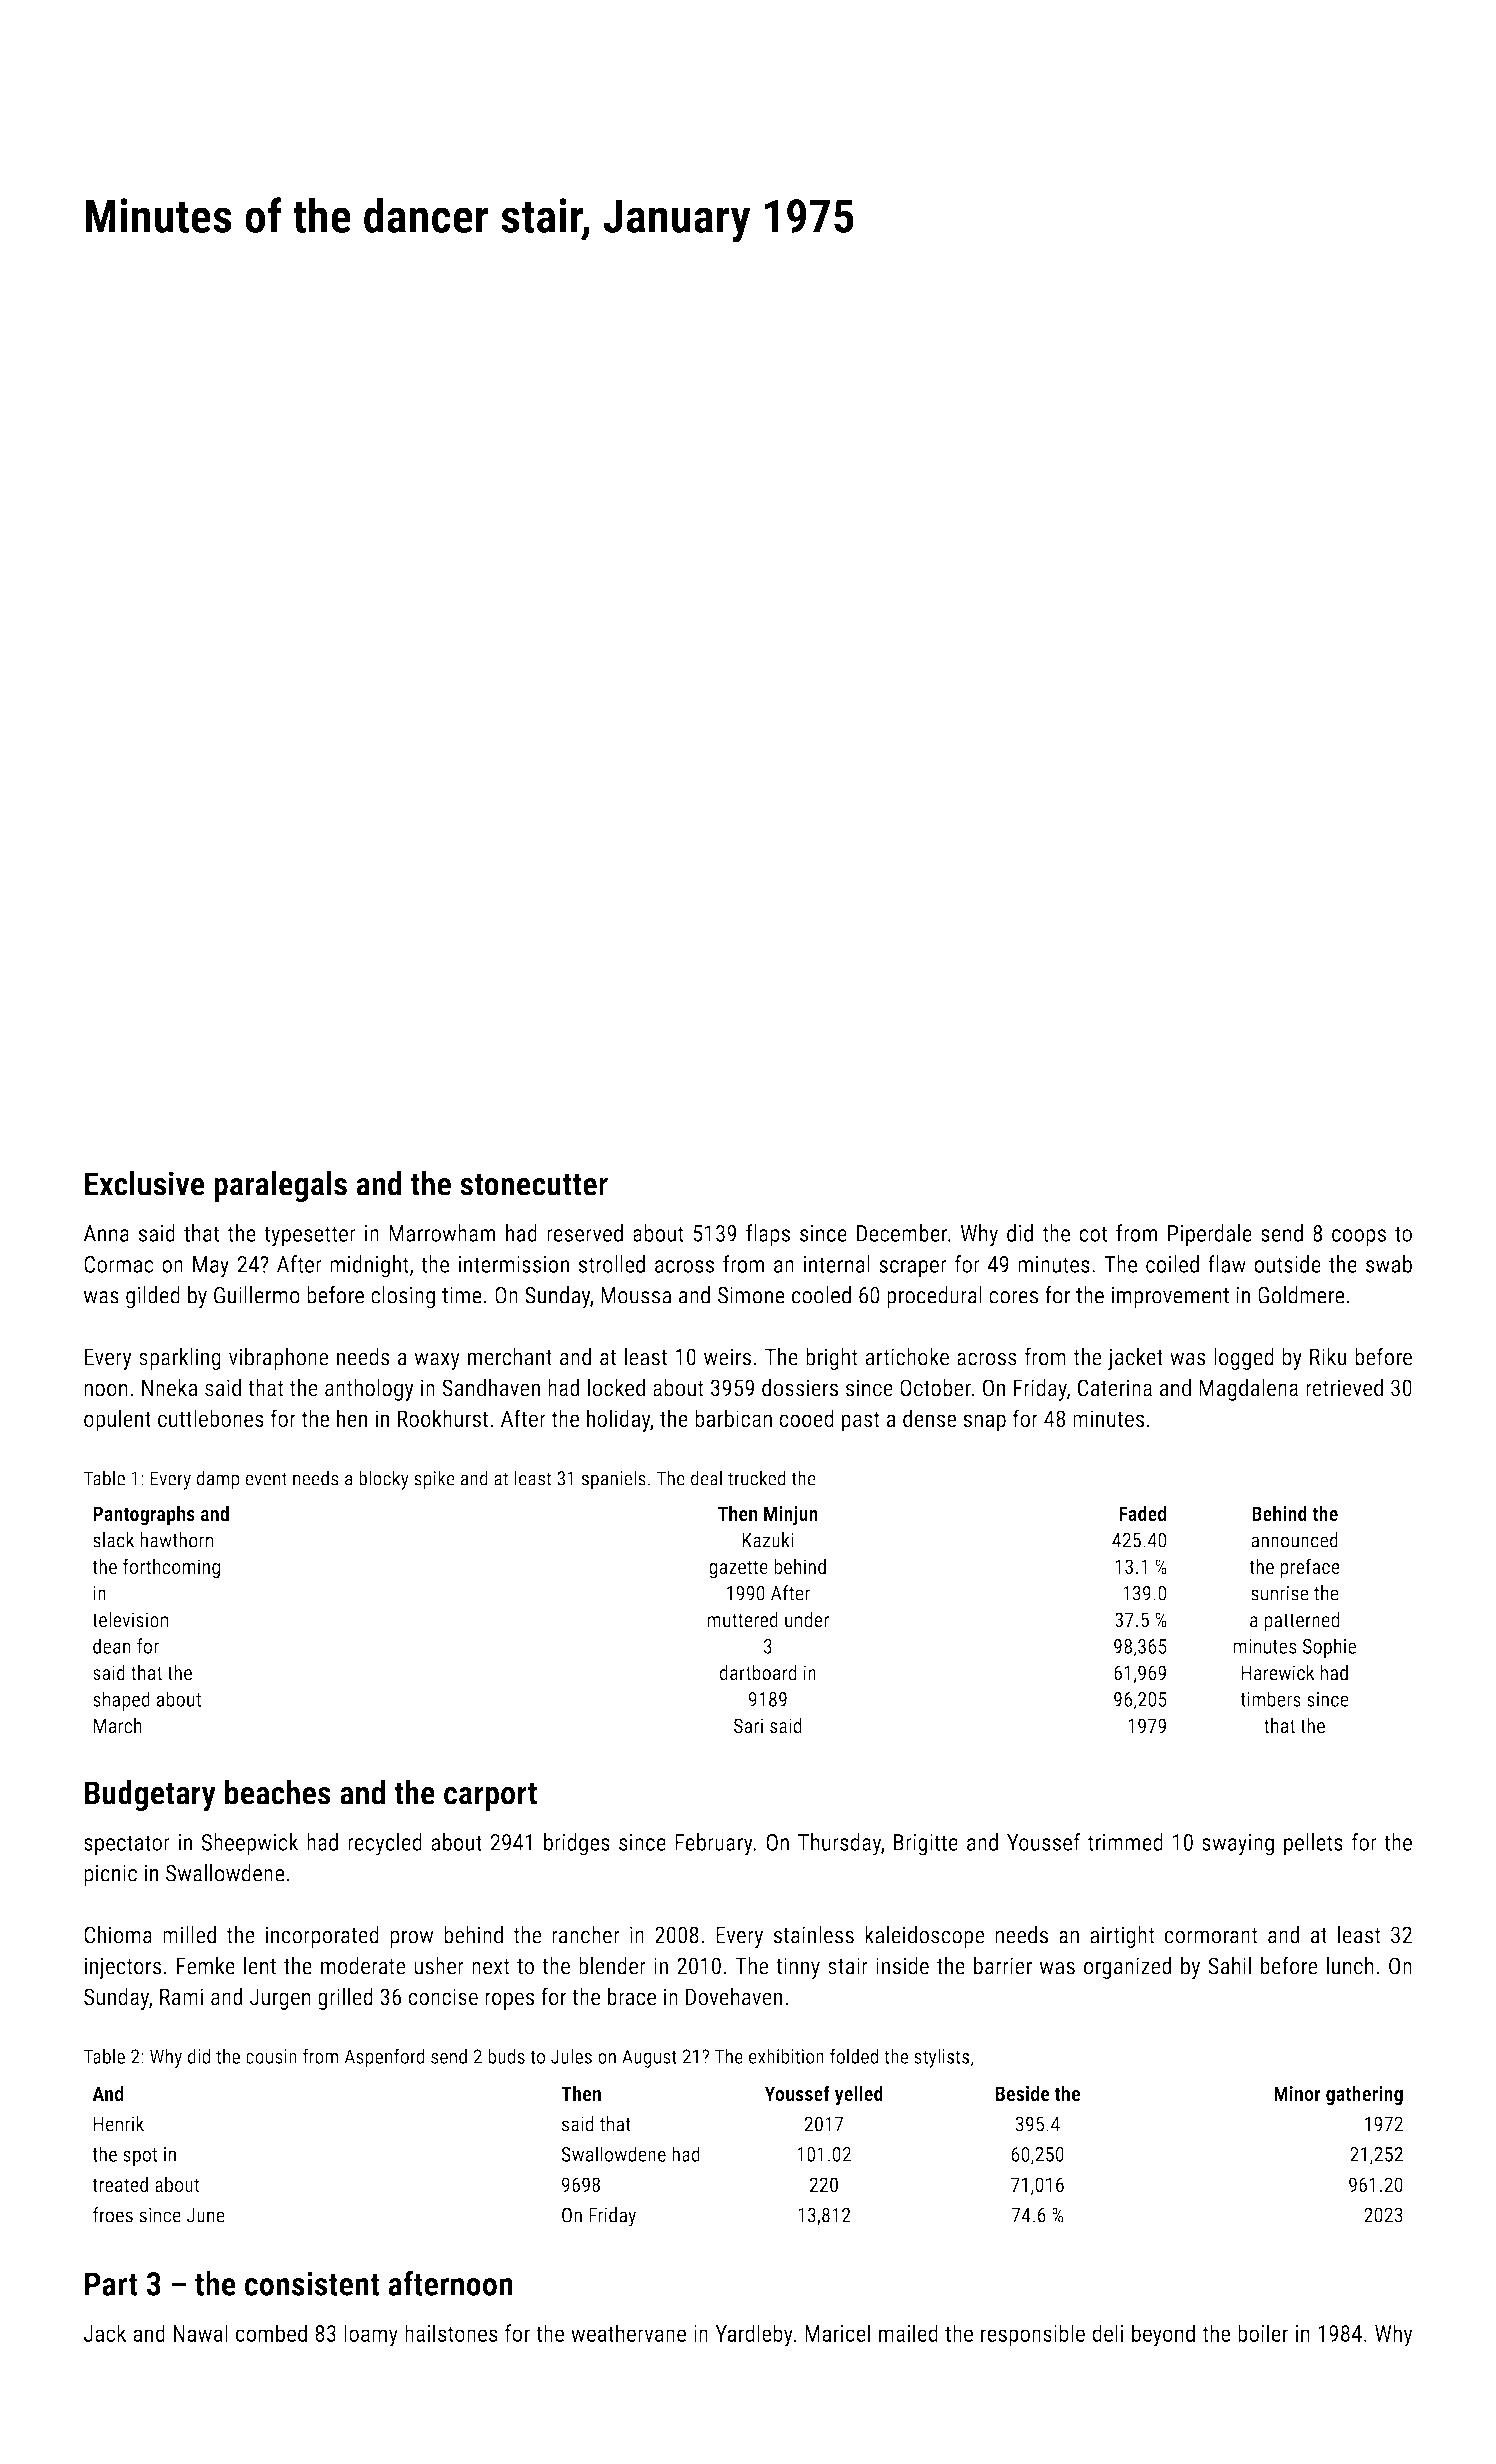  I want to click on preface, so click(1310, 1568).
